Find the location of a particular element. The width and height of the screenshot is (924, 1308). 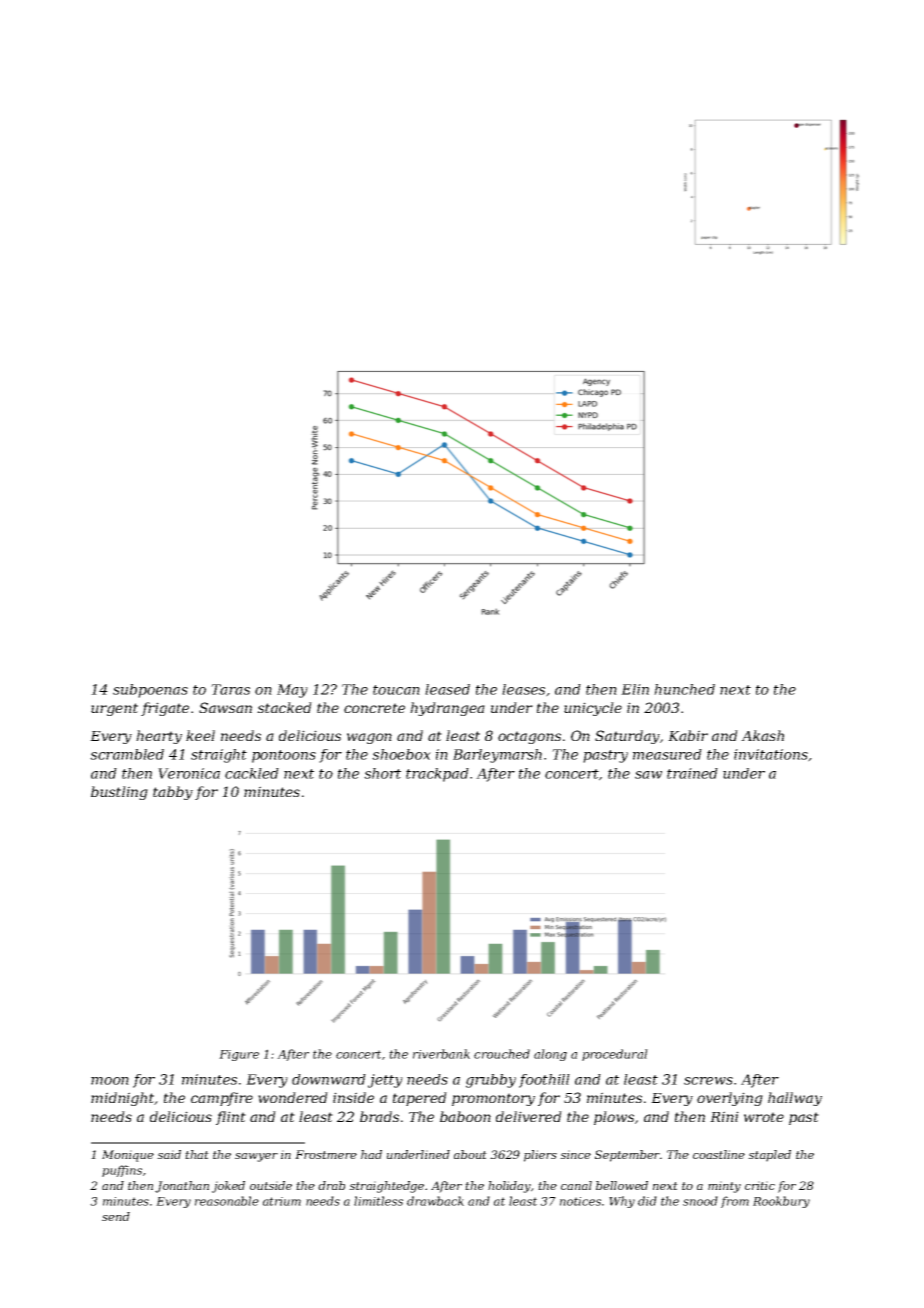

wagon is located at coordinates (369, 738).
